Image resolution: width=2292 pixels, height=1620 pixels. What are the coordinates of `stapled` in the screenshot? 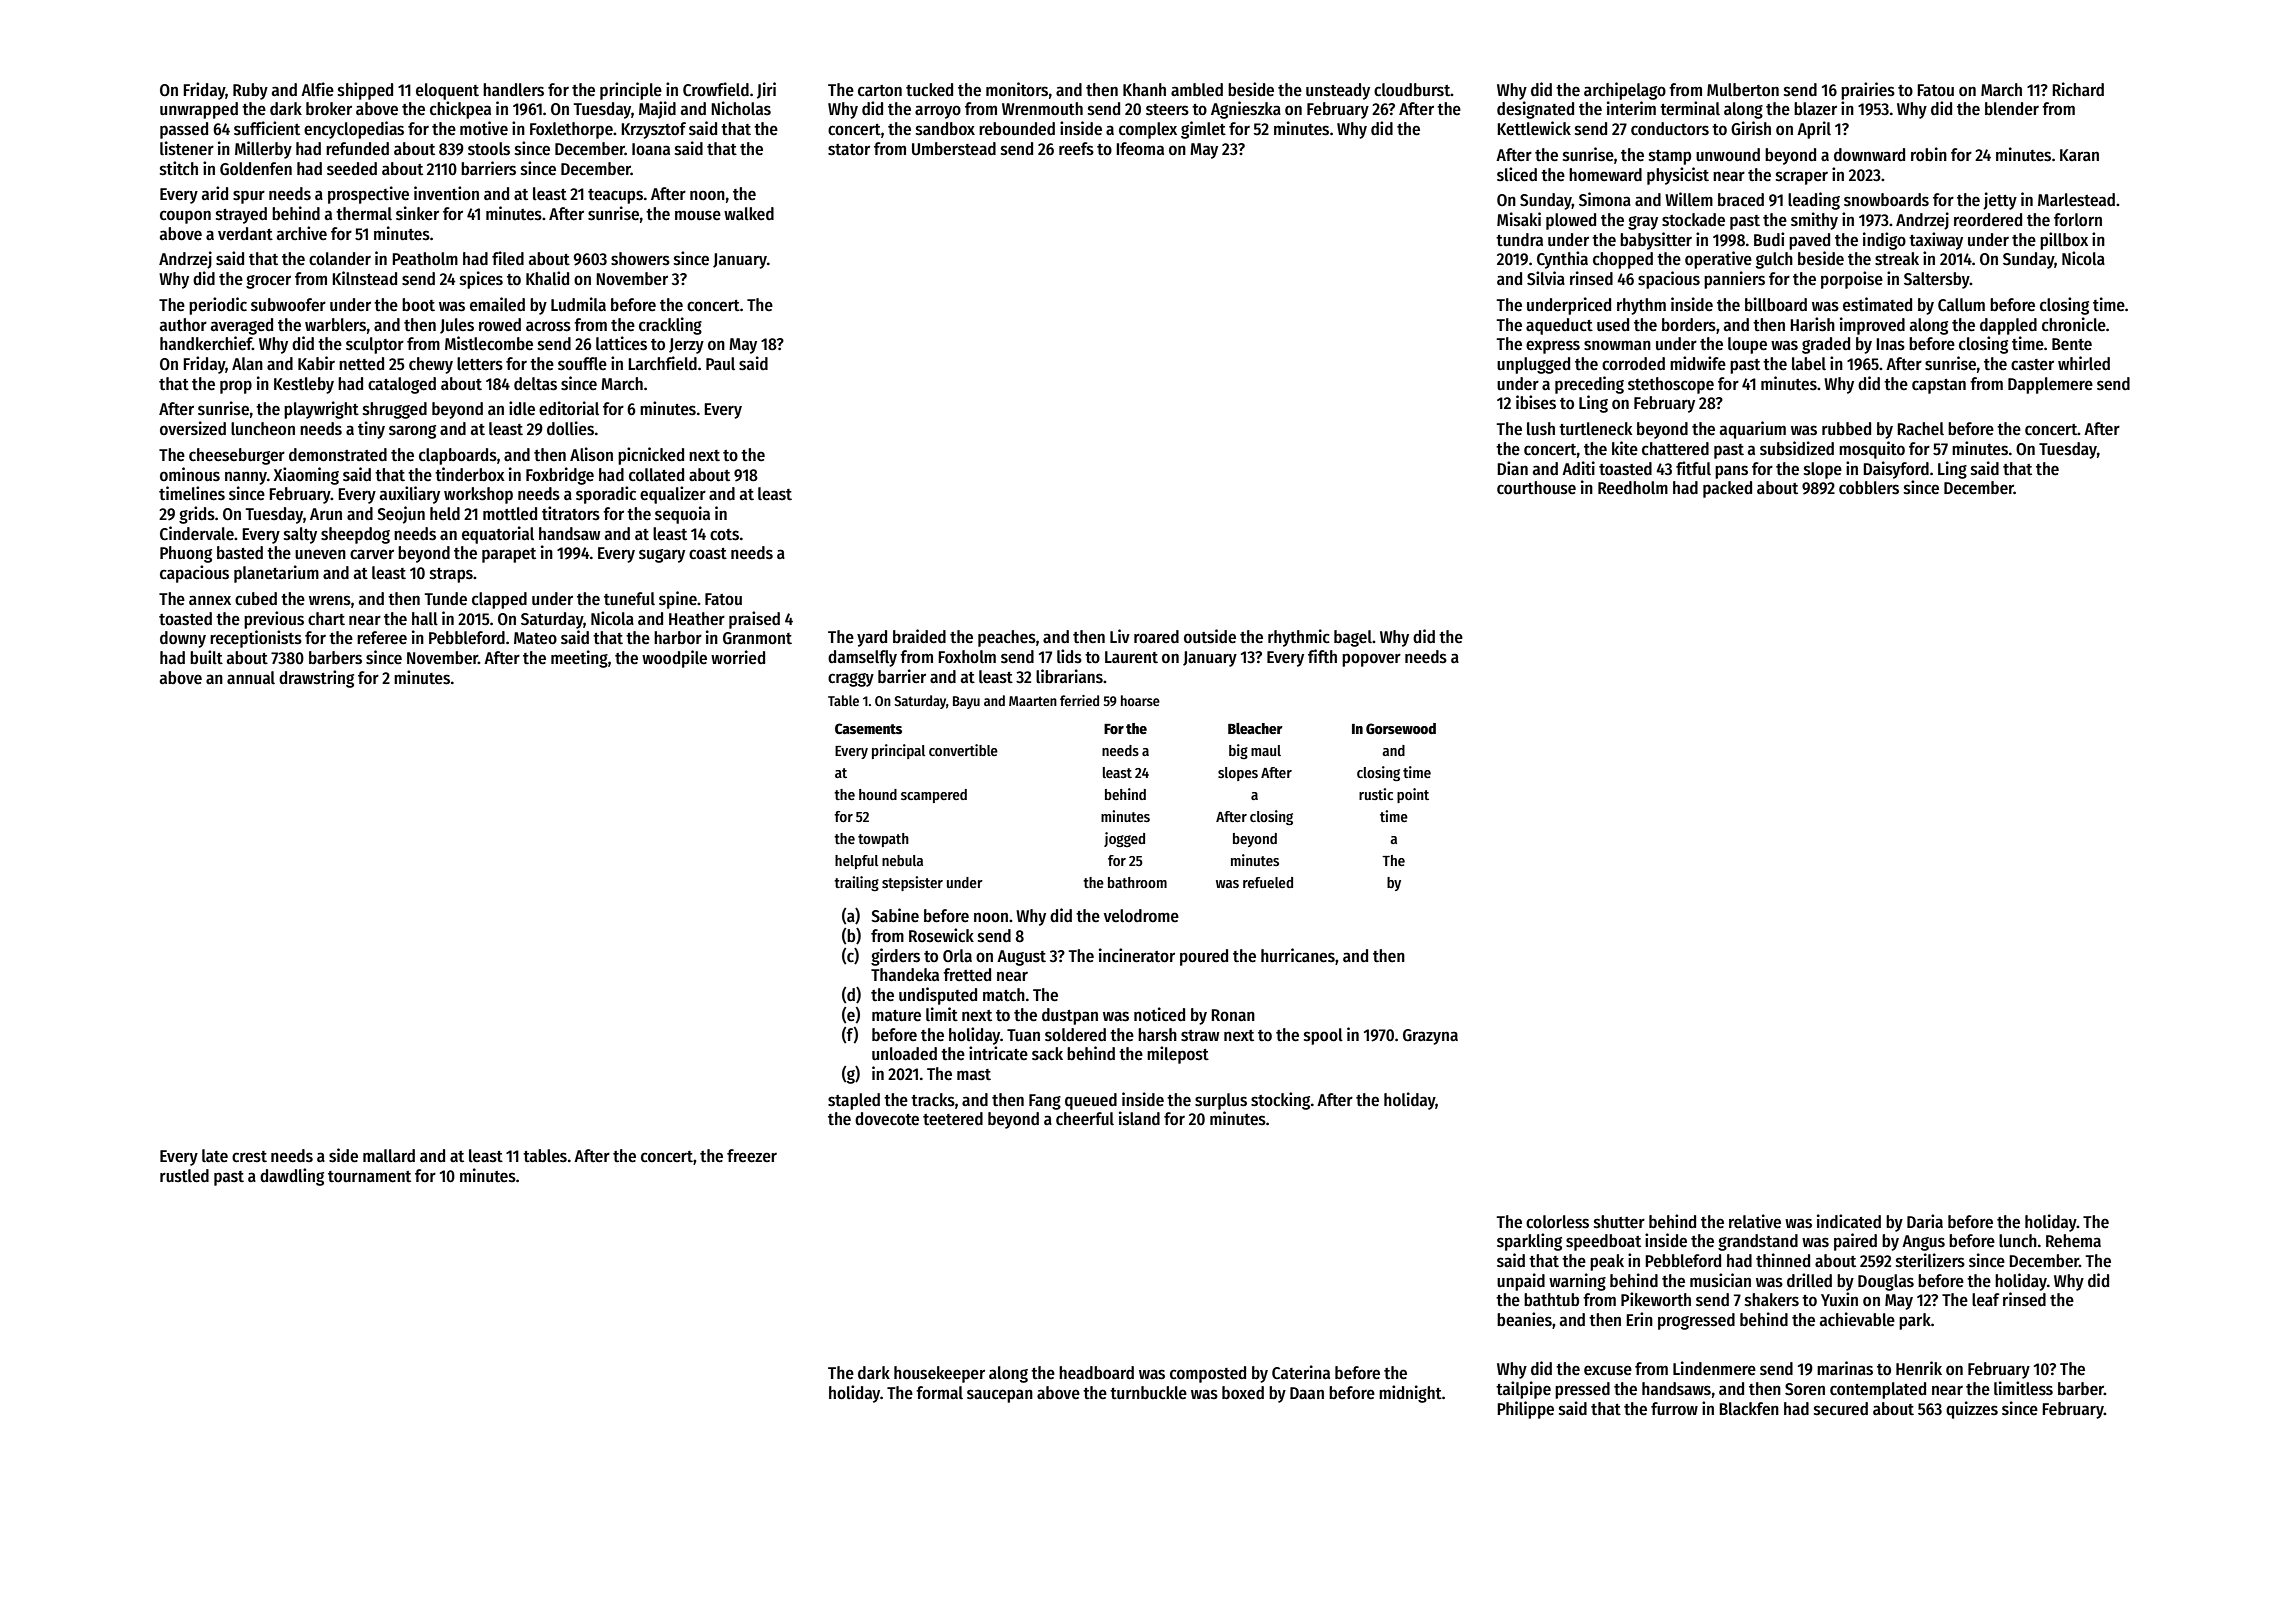 It's located at (854, 1101).
